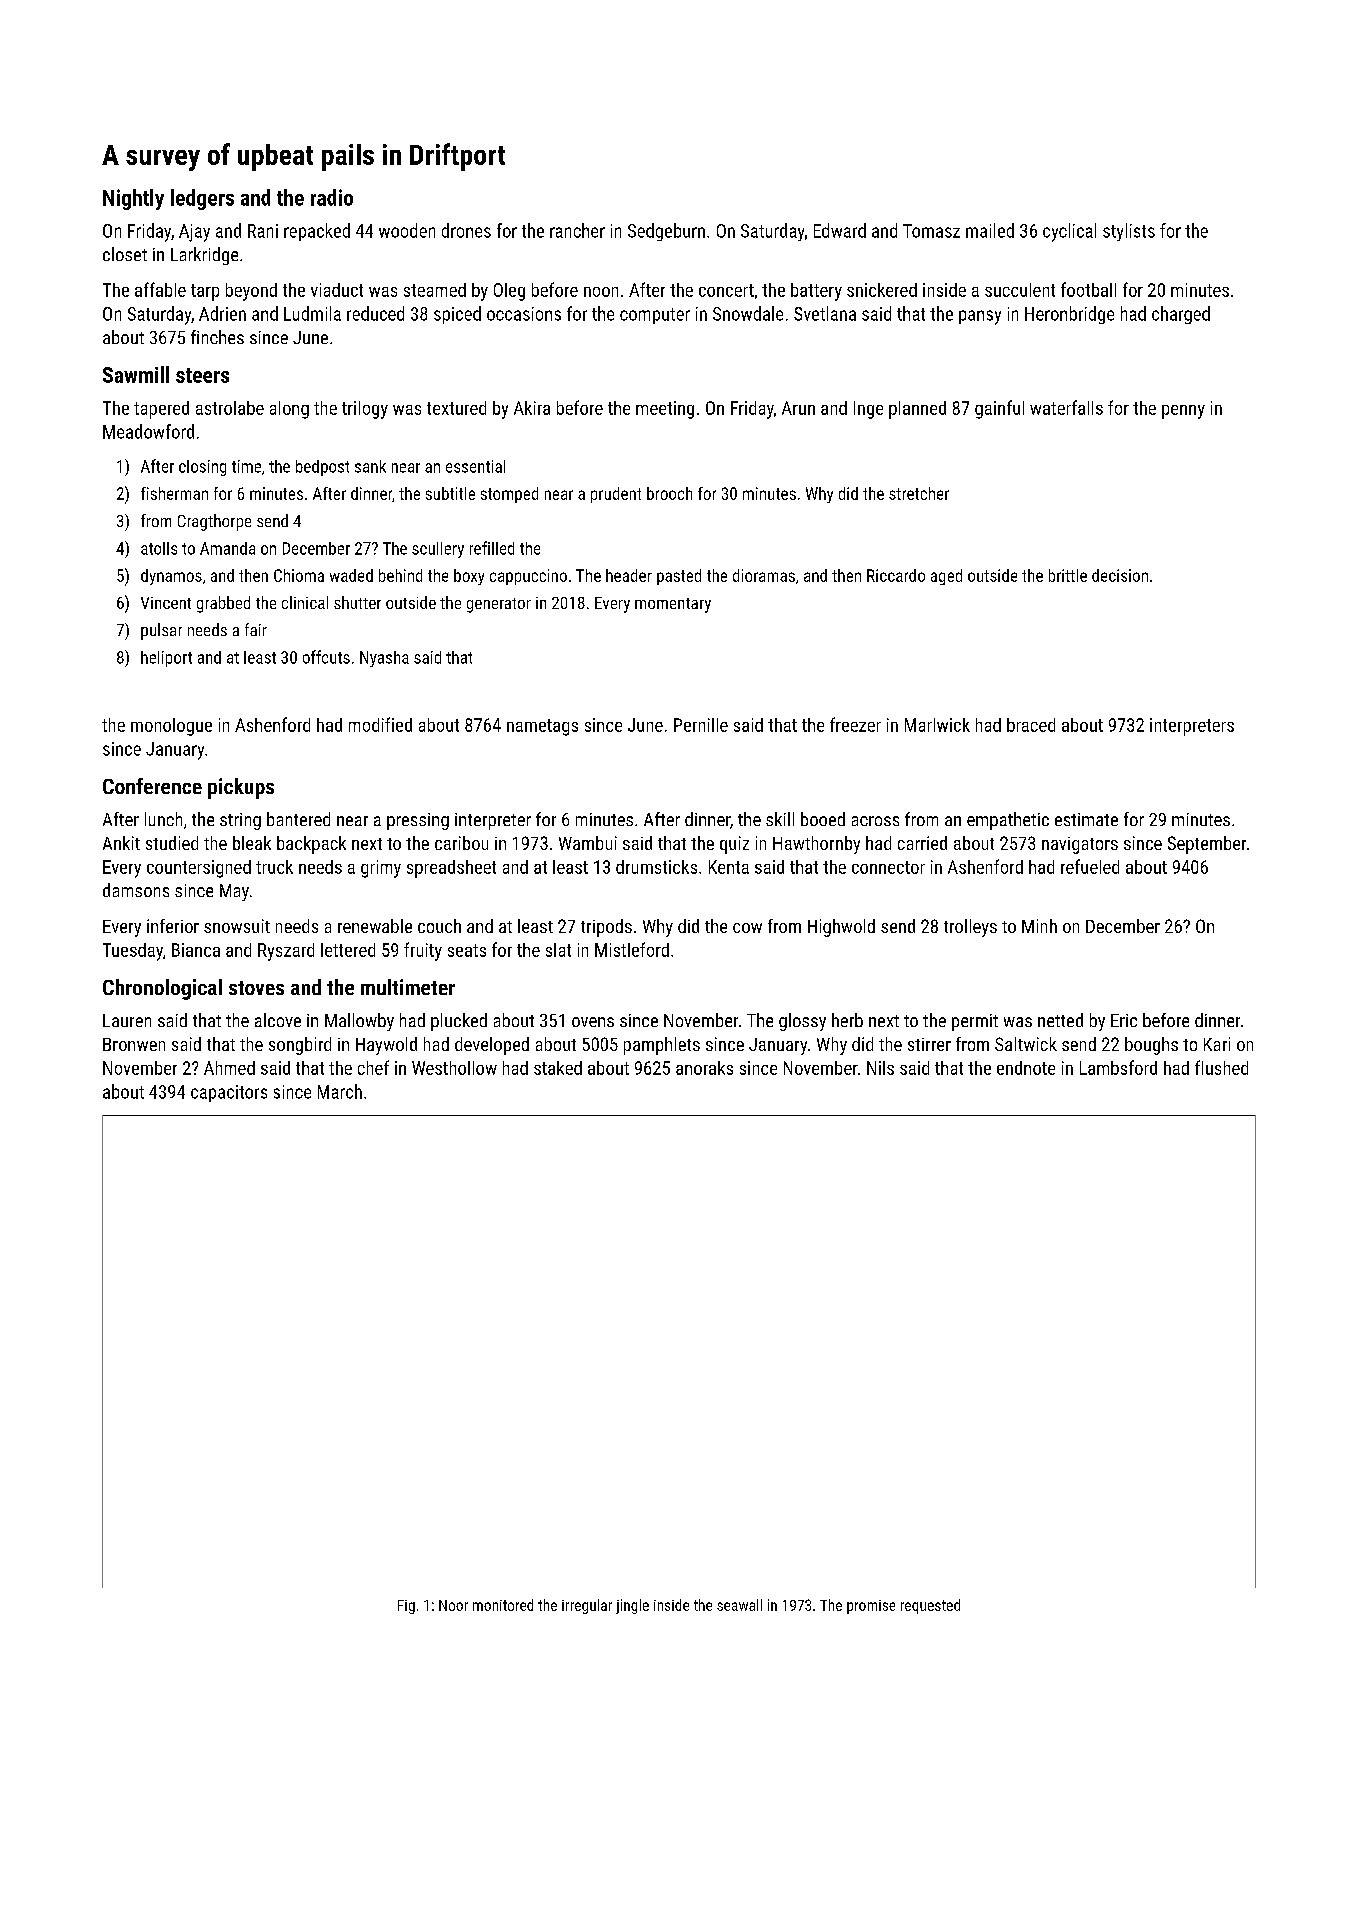 The width and height of the page is (1358, 1921). Describe the element at coordinates (406, 1607) in the page. I see `Fig` at that location.
